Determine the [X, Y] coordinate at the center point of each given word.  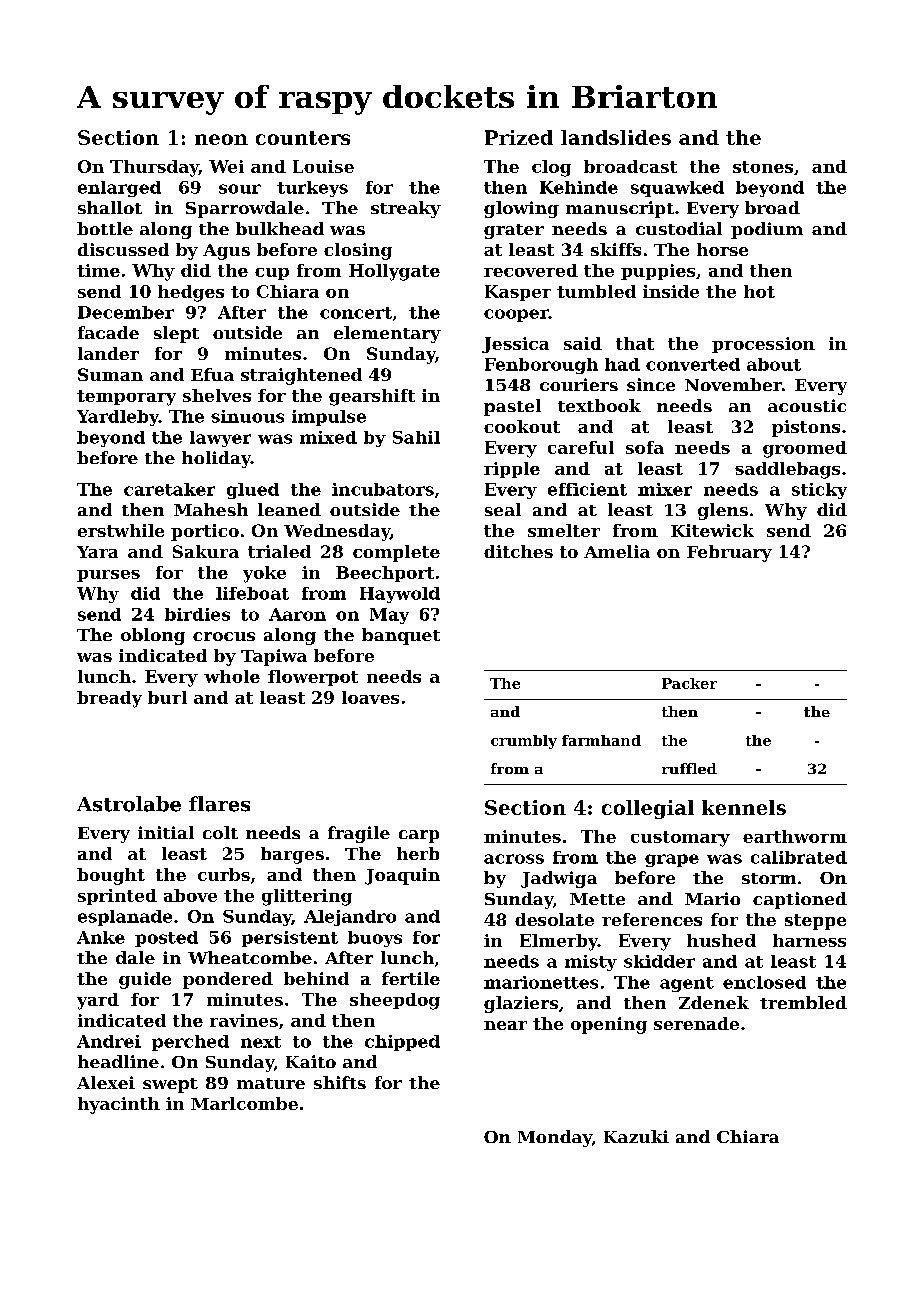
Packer [689, 683]
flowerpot [313, 678]
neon [221, 139]
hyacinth [119, 1105]
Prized [519, 137]
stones [763, 167]
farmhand [601, 740]
